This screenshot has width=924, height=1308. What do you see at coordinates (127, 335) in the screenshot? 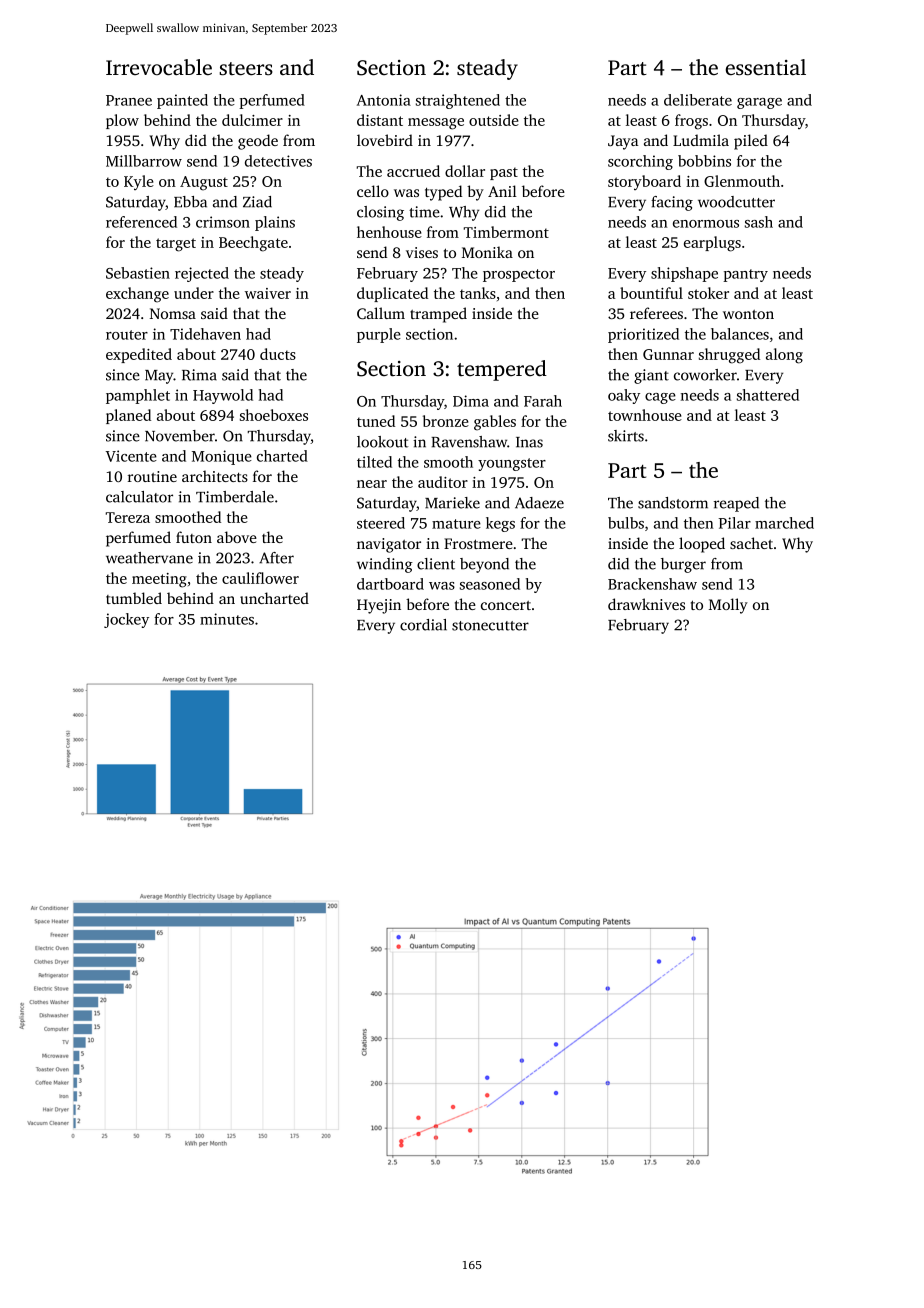
I see `router` at bounding box center [127, 335].
